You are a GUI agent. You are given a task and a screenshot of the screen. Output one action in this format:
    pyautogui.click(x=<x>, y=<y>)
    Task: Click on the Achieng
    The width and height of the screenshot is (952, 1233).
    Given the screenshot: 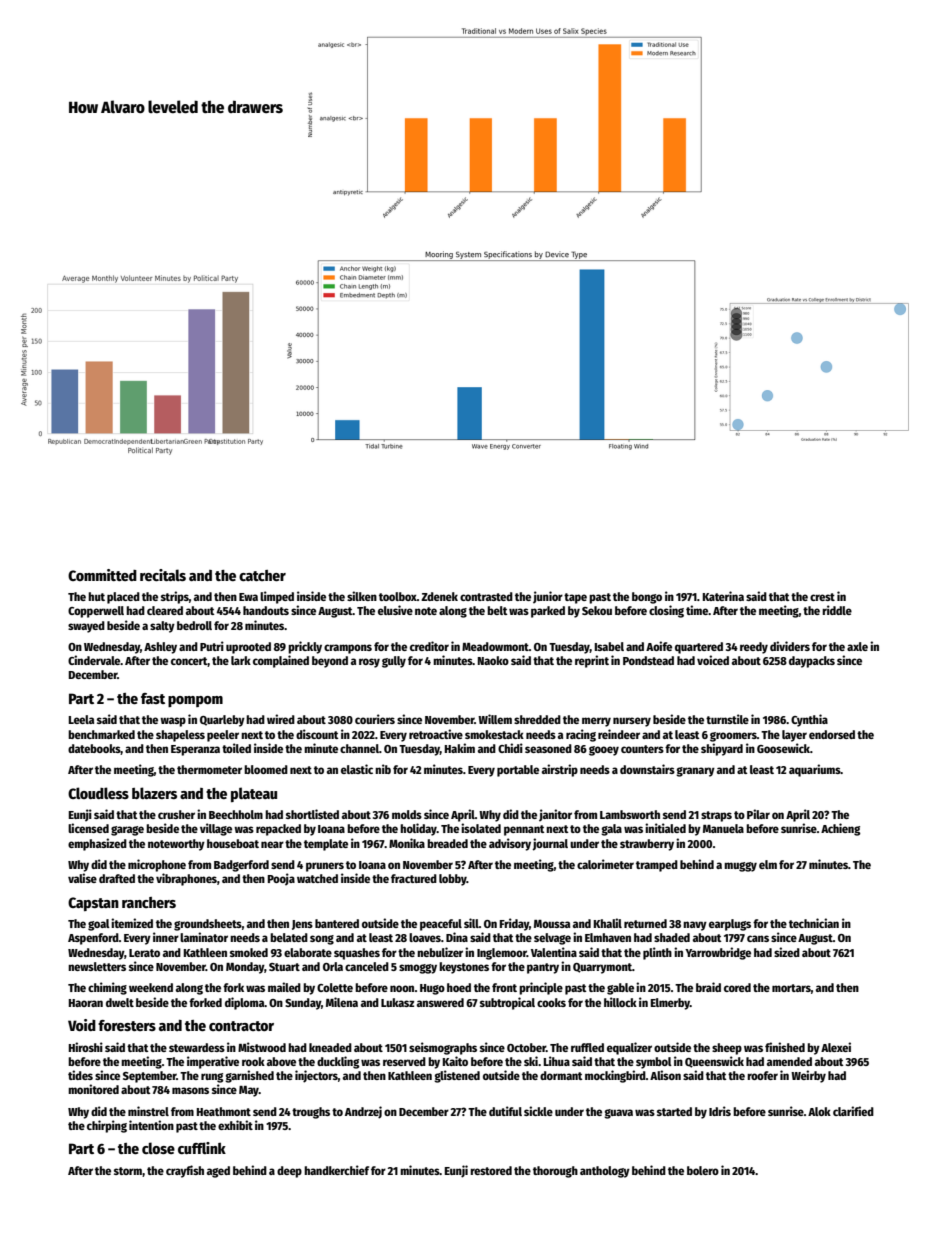 What is the action you would take?
    pyautogui.click(x=841, y=829)
